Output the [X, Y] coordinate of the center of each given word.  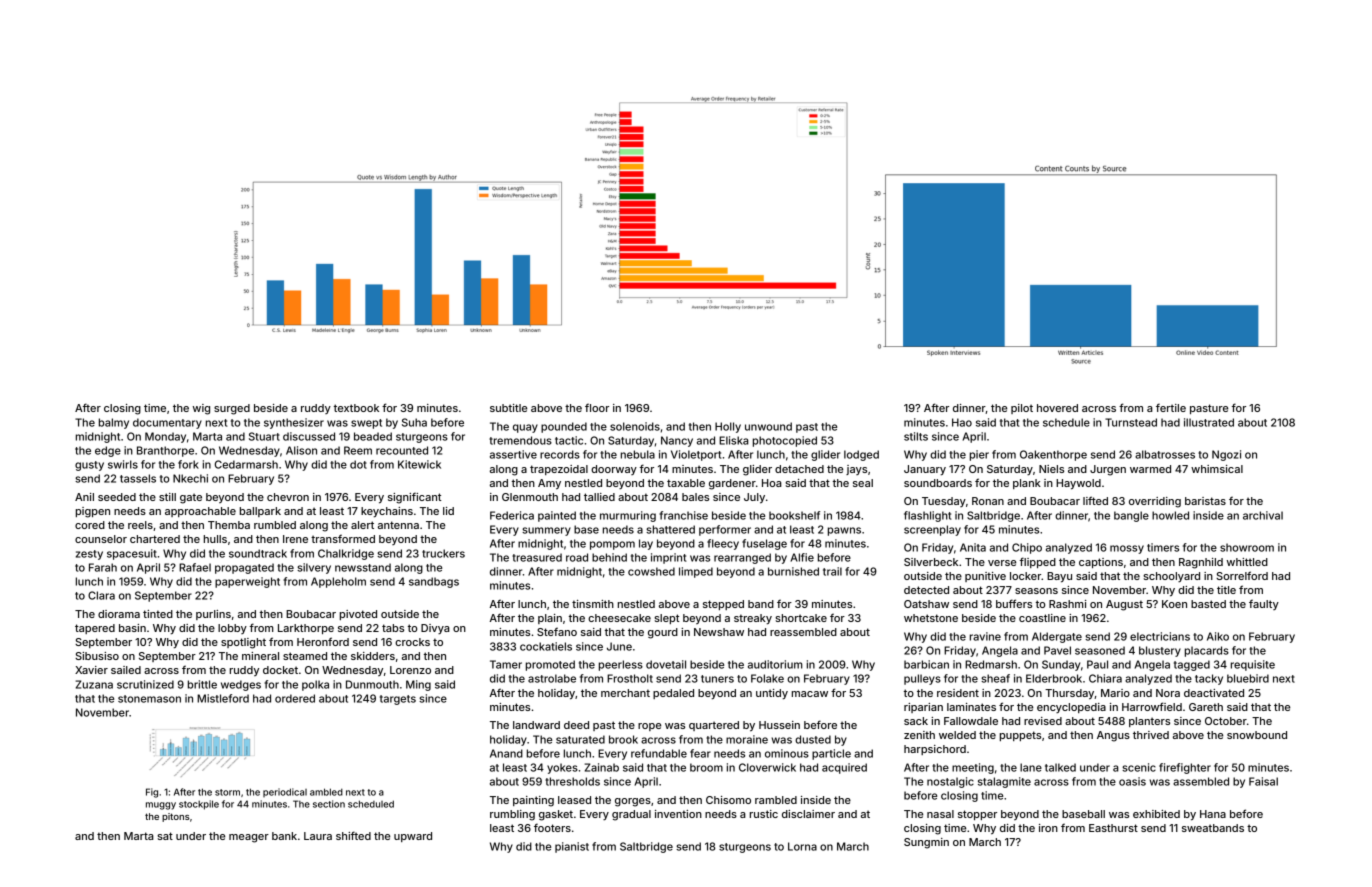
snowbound [1257, 735]
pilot [1022, 409]
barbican [926, 664]
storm [227, 792]
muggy [161, 806]
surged [232, 409]
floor [597, 407]
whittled [1247, 562]
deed [576, 725]
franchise [683, 515]
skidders [373, 656]
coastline [1042, 618]
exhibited [1156, 814]
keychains [387, 512]
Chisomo [728, 800]
